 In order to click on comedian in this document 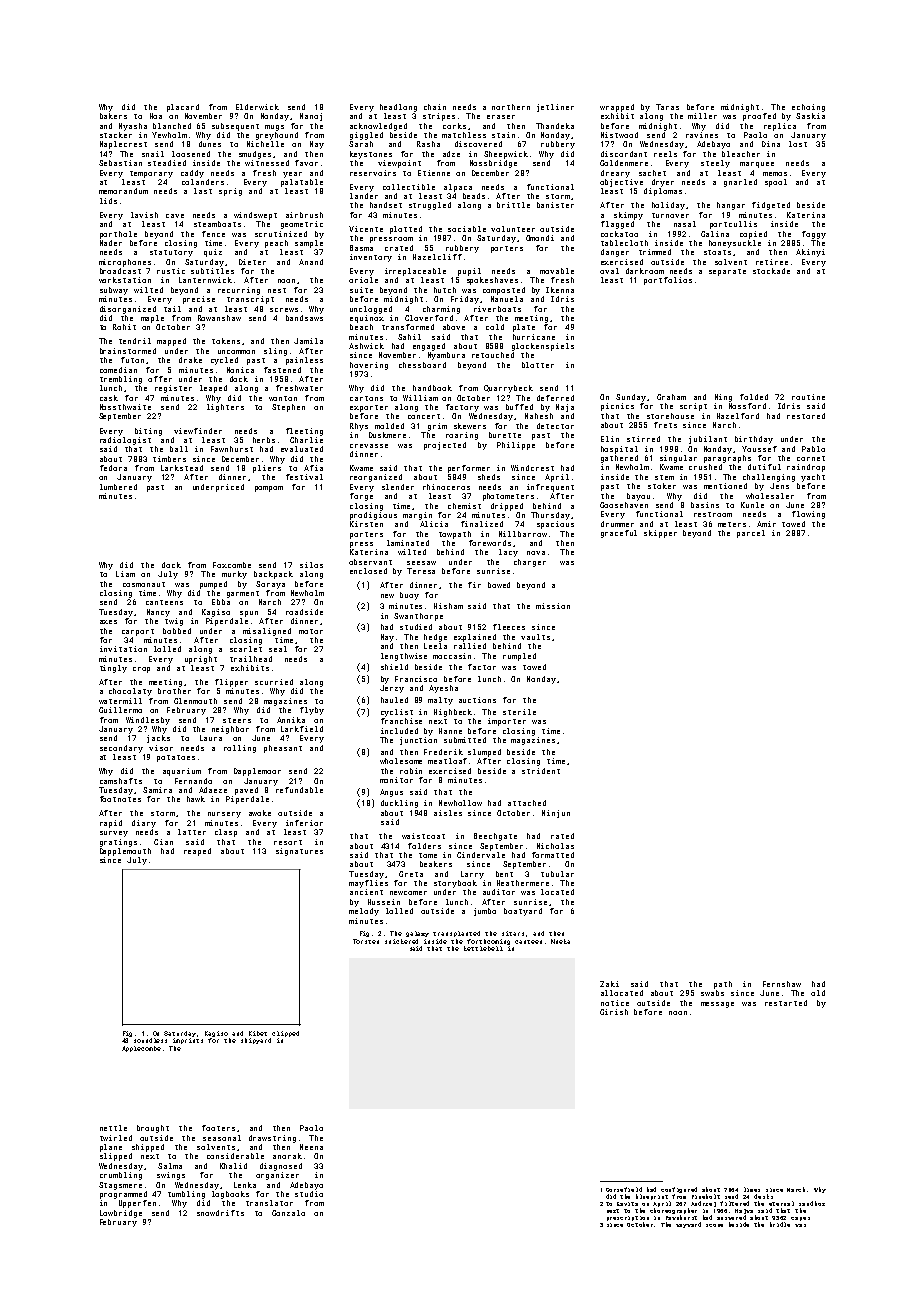, I will do `click(118, 370)`.
